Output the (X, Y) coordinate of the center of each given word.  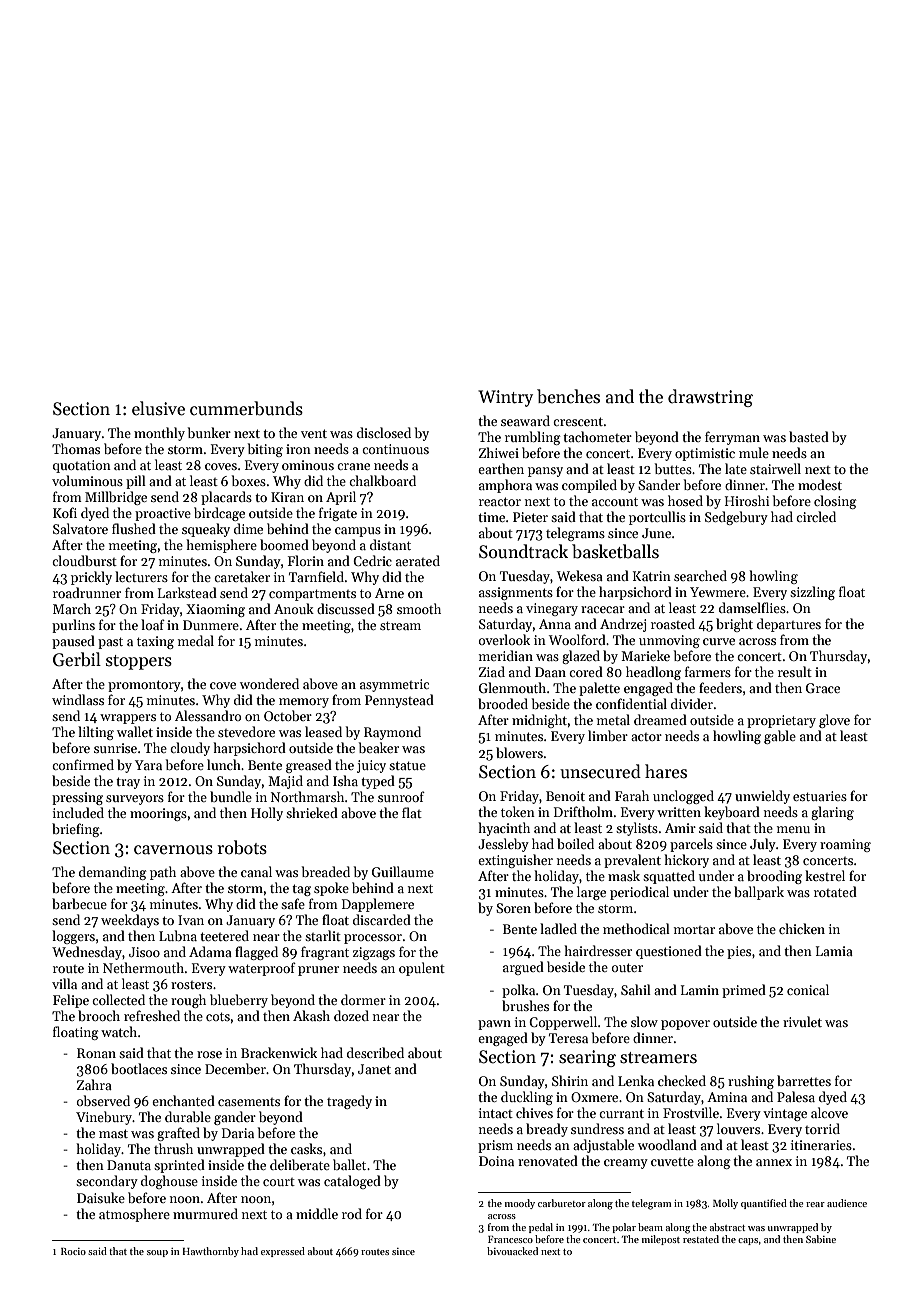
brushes (525, 1005)
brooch (99, 1015)
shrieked (312, 812)
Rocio (73, 1251)
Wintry (505, 398)
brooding (774, 877)
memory (304, 703)
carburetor (562, 1203)
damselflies (752, 607)
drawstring (710, 398)
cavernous (173, 850)
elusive (158, 408)
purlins (73, 626)
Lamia (834, 951)
